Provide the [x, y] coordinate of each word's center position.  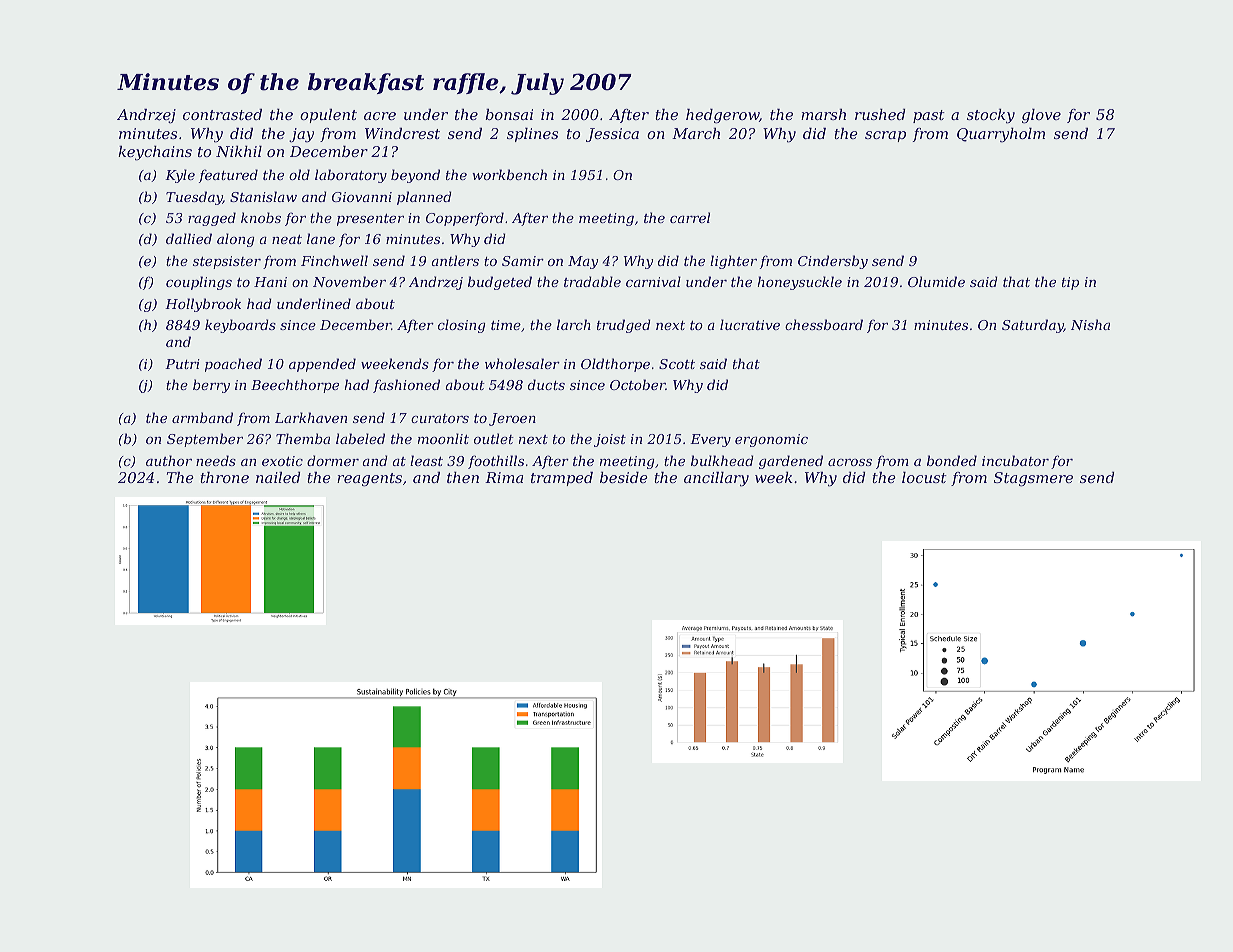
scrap [885, 136]
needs [216, 460]
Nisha [1090, 324]
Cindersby [833, 262]
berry [211, 386]
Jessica [612, 135]
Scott [677, 364]
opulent [328, 116]
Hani [270, 282]
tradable [592, 281]
